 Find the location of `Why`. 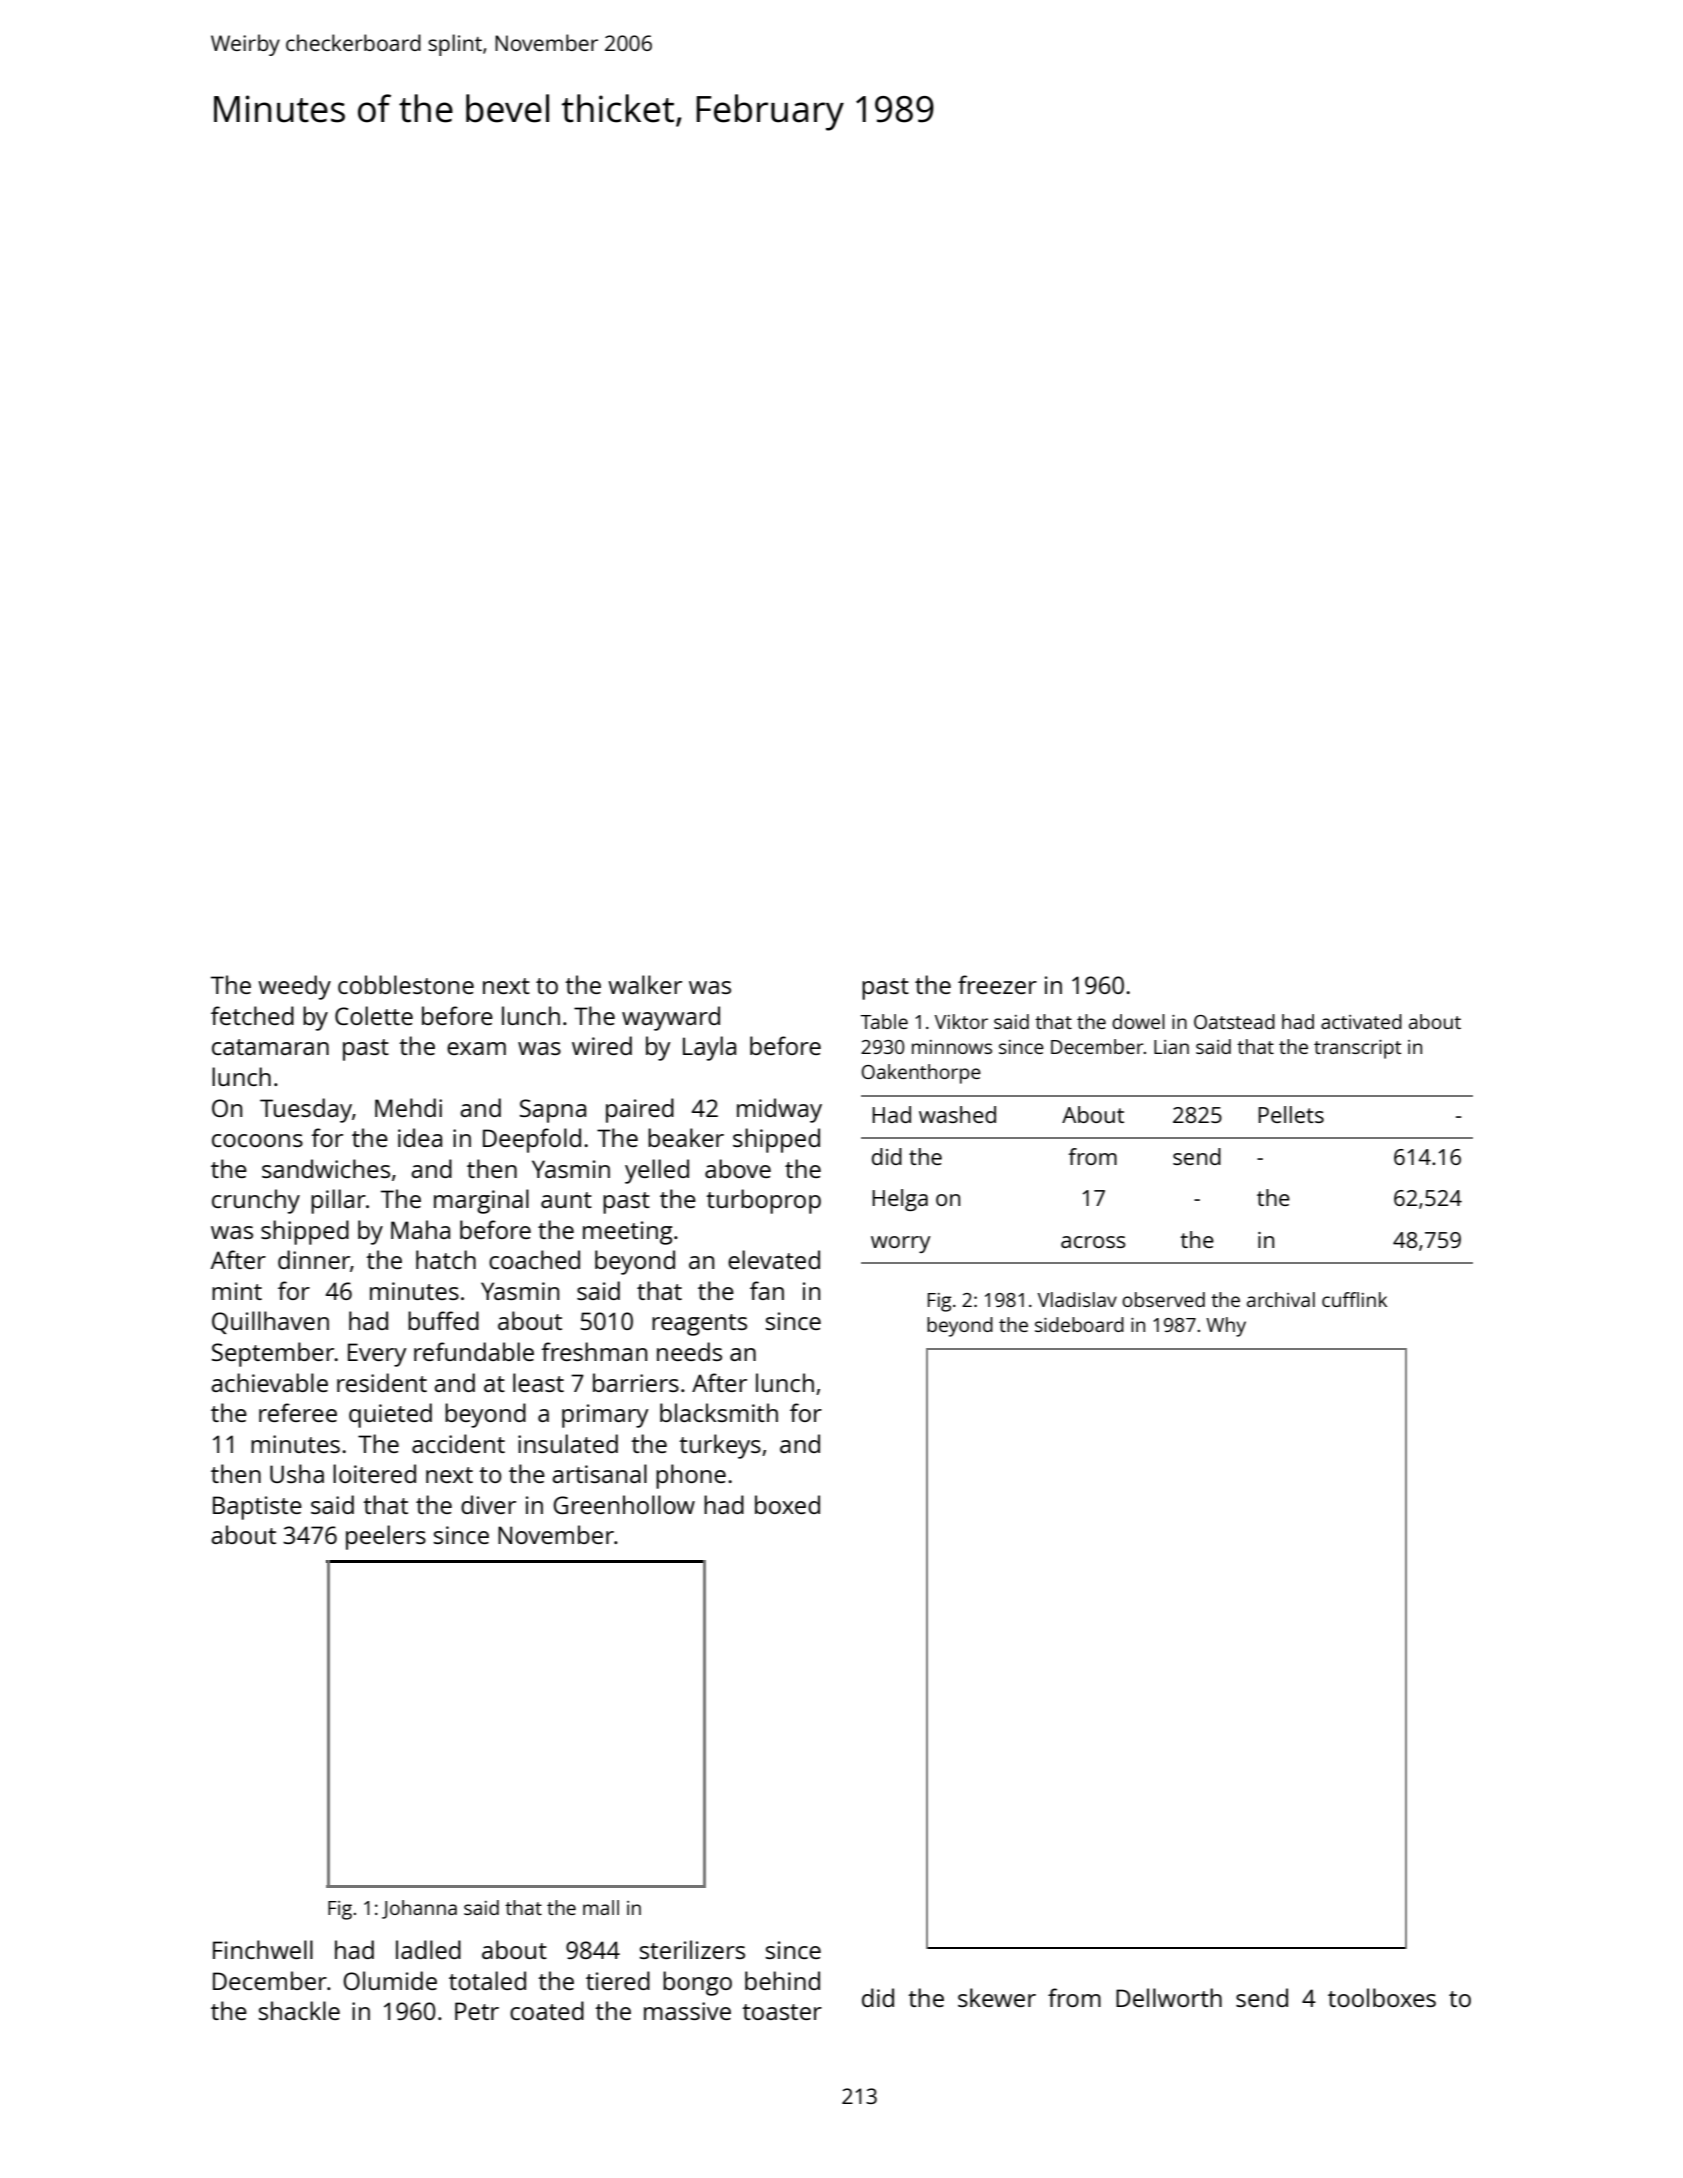

Why is located at coordinates (1226, 1327).
